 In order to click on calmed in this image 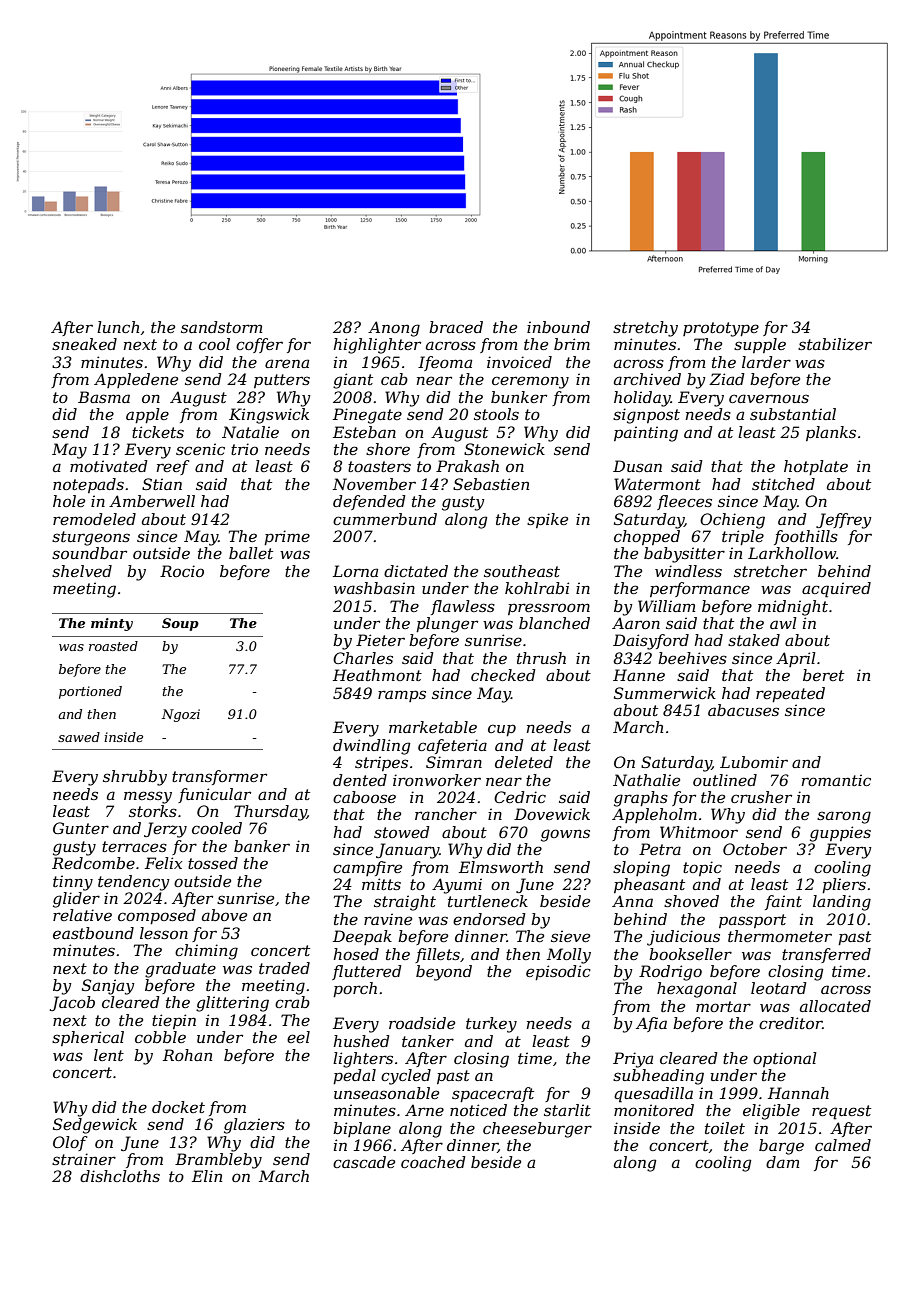, I will do `click(843, 1145)`.
